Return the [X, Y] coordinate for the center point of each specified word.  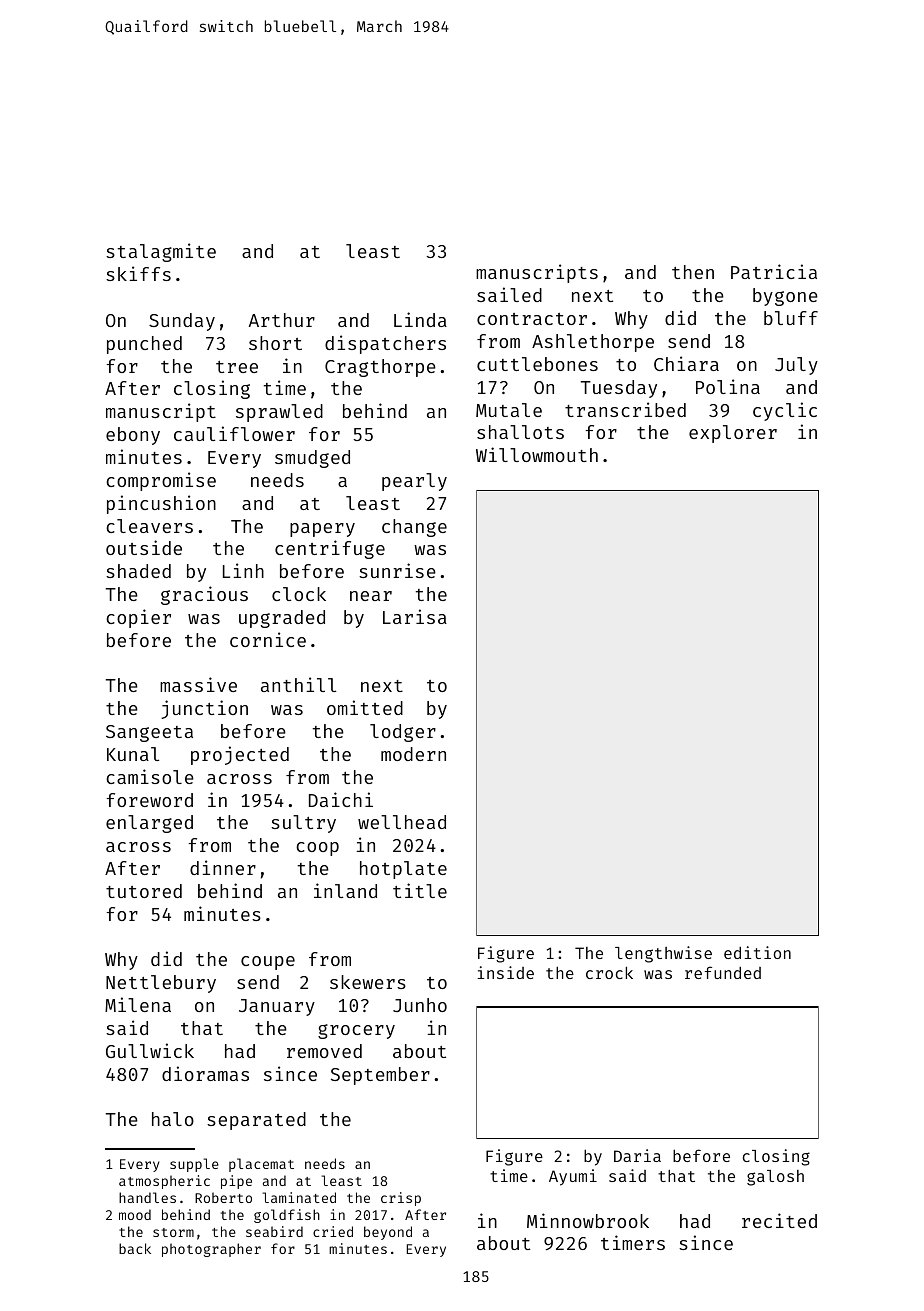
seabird [274, 1231]
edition [757, 952]
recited [779, 1220]
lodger [403, 733]
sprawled [279, 413]
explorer [733, 434]
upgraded [282, 619]
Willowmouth [537, 454]
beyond [388, 1233]
